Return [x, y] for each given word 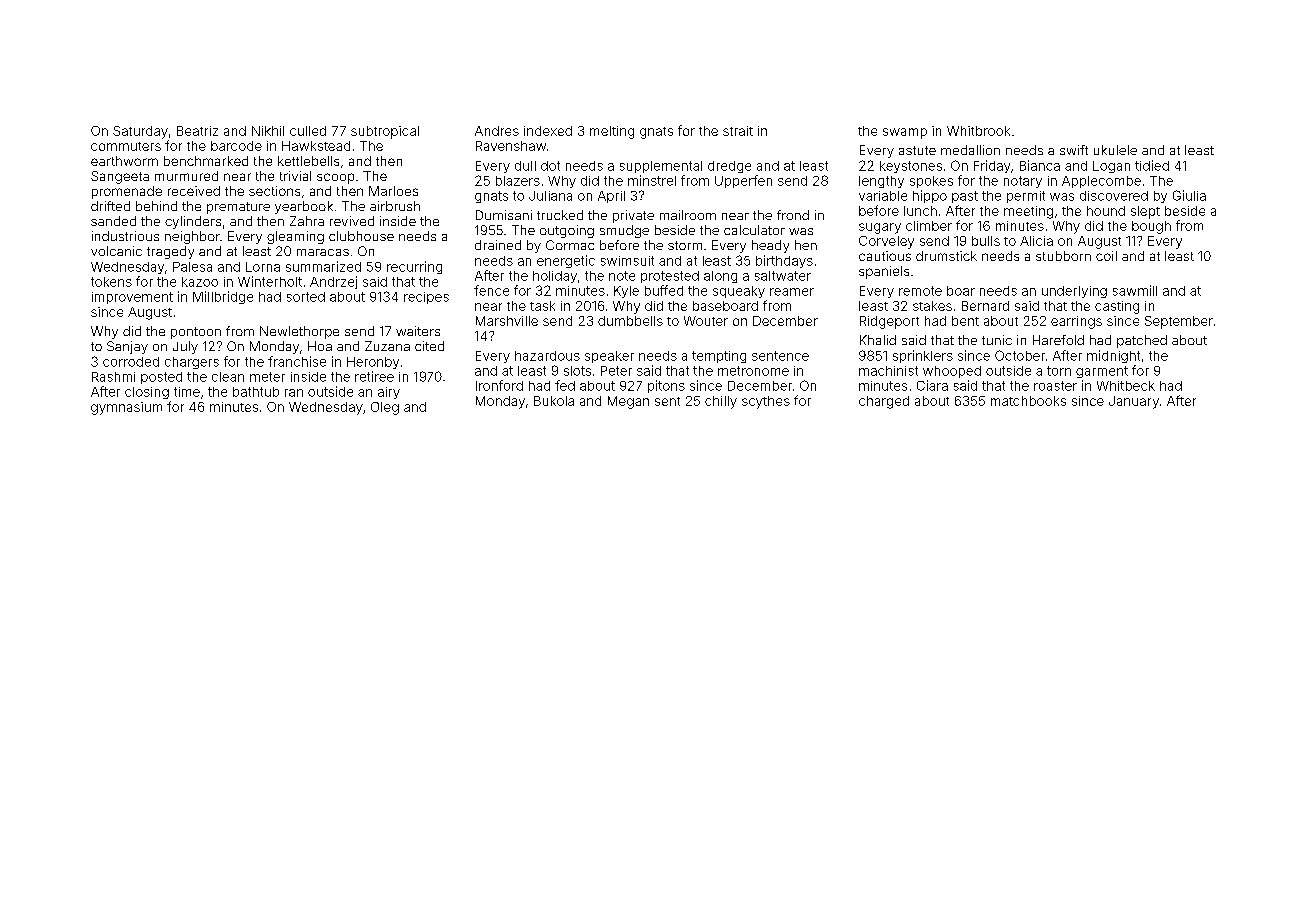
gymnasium [126, 408]
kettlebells [308, 161]
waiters [418, 331]
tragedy [170, 252]
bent [965, 321]
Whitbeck [1126, 386]
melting [612, 132]
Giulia [1189, 195]
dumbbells [630, 321]
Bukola [554, 401]
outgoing [567, 231]
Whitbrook [978, 131]
